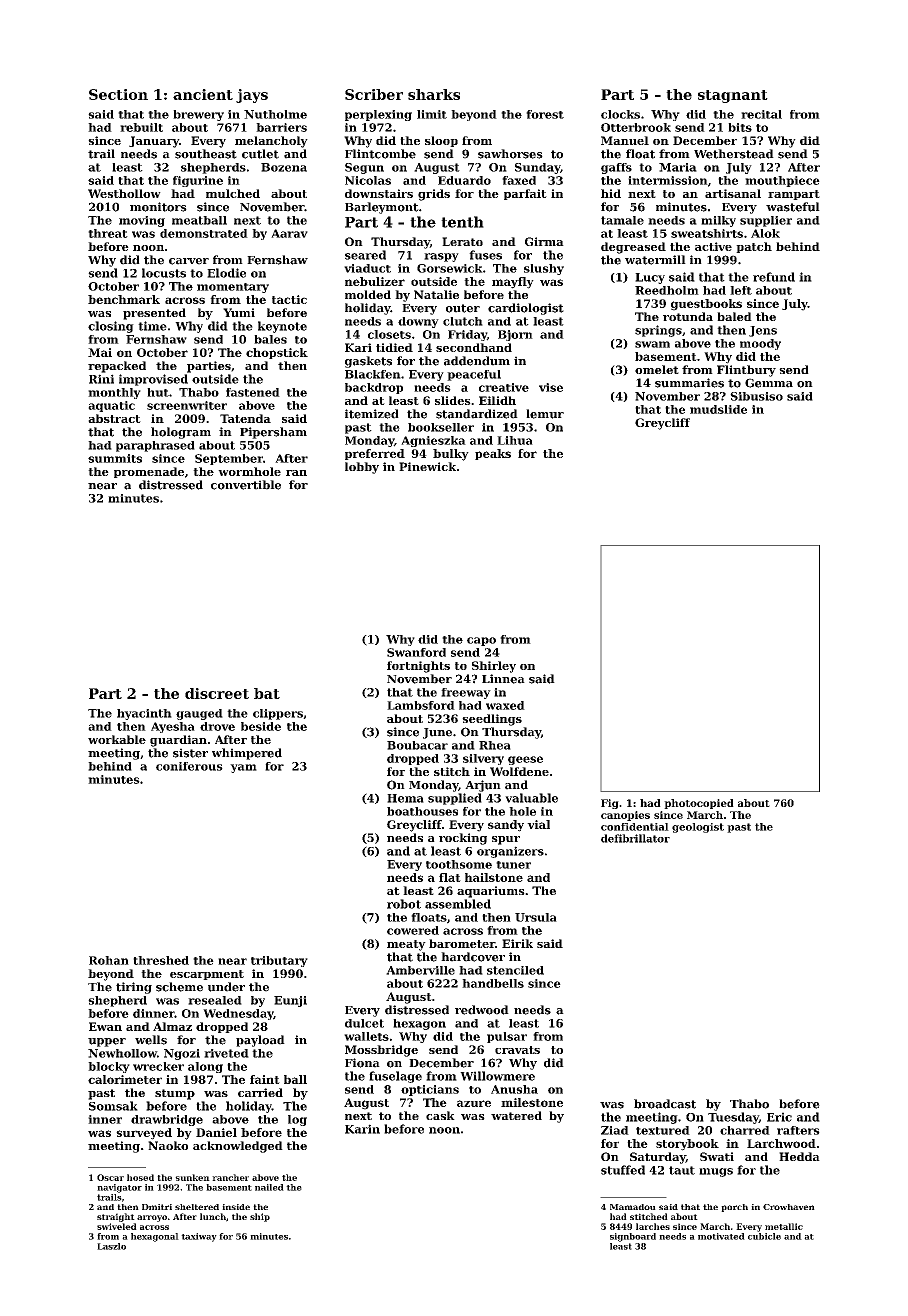 This screenshot has height=1316, width=908. I want to click on wasteful, so click(793, 207).
